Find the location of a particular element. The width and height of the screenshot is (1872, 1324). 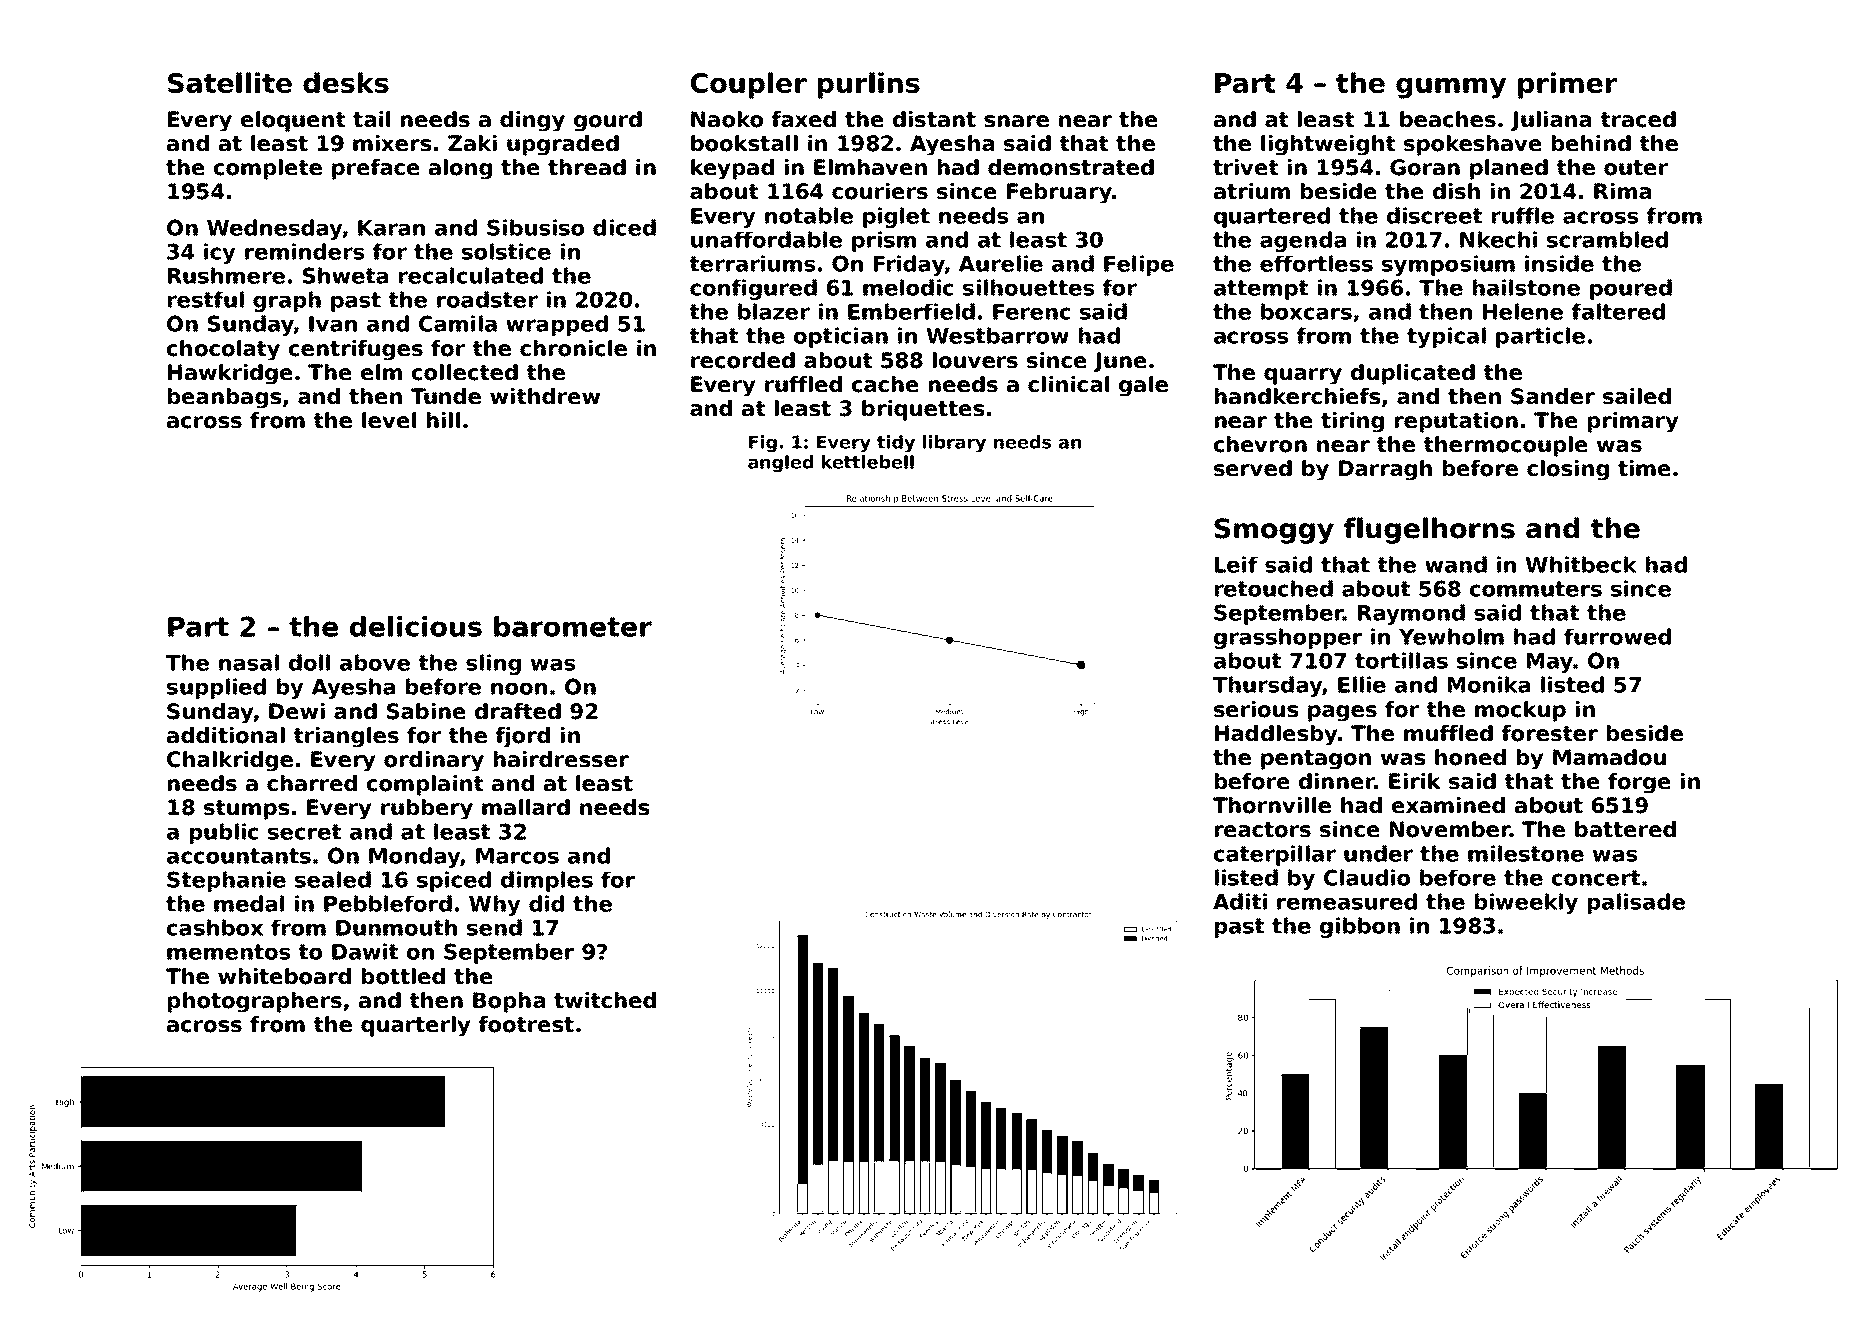

couriers is located at coordinates (880, 191).
